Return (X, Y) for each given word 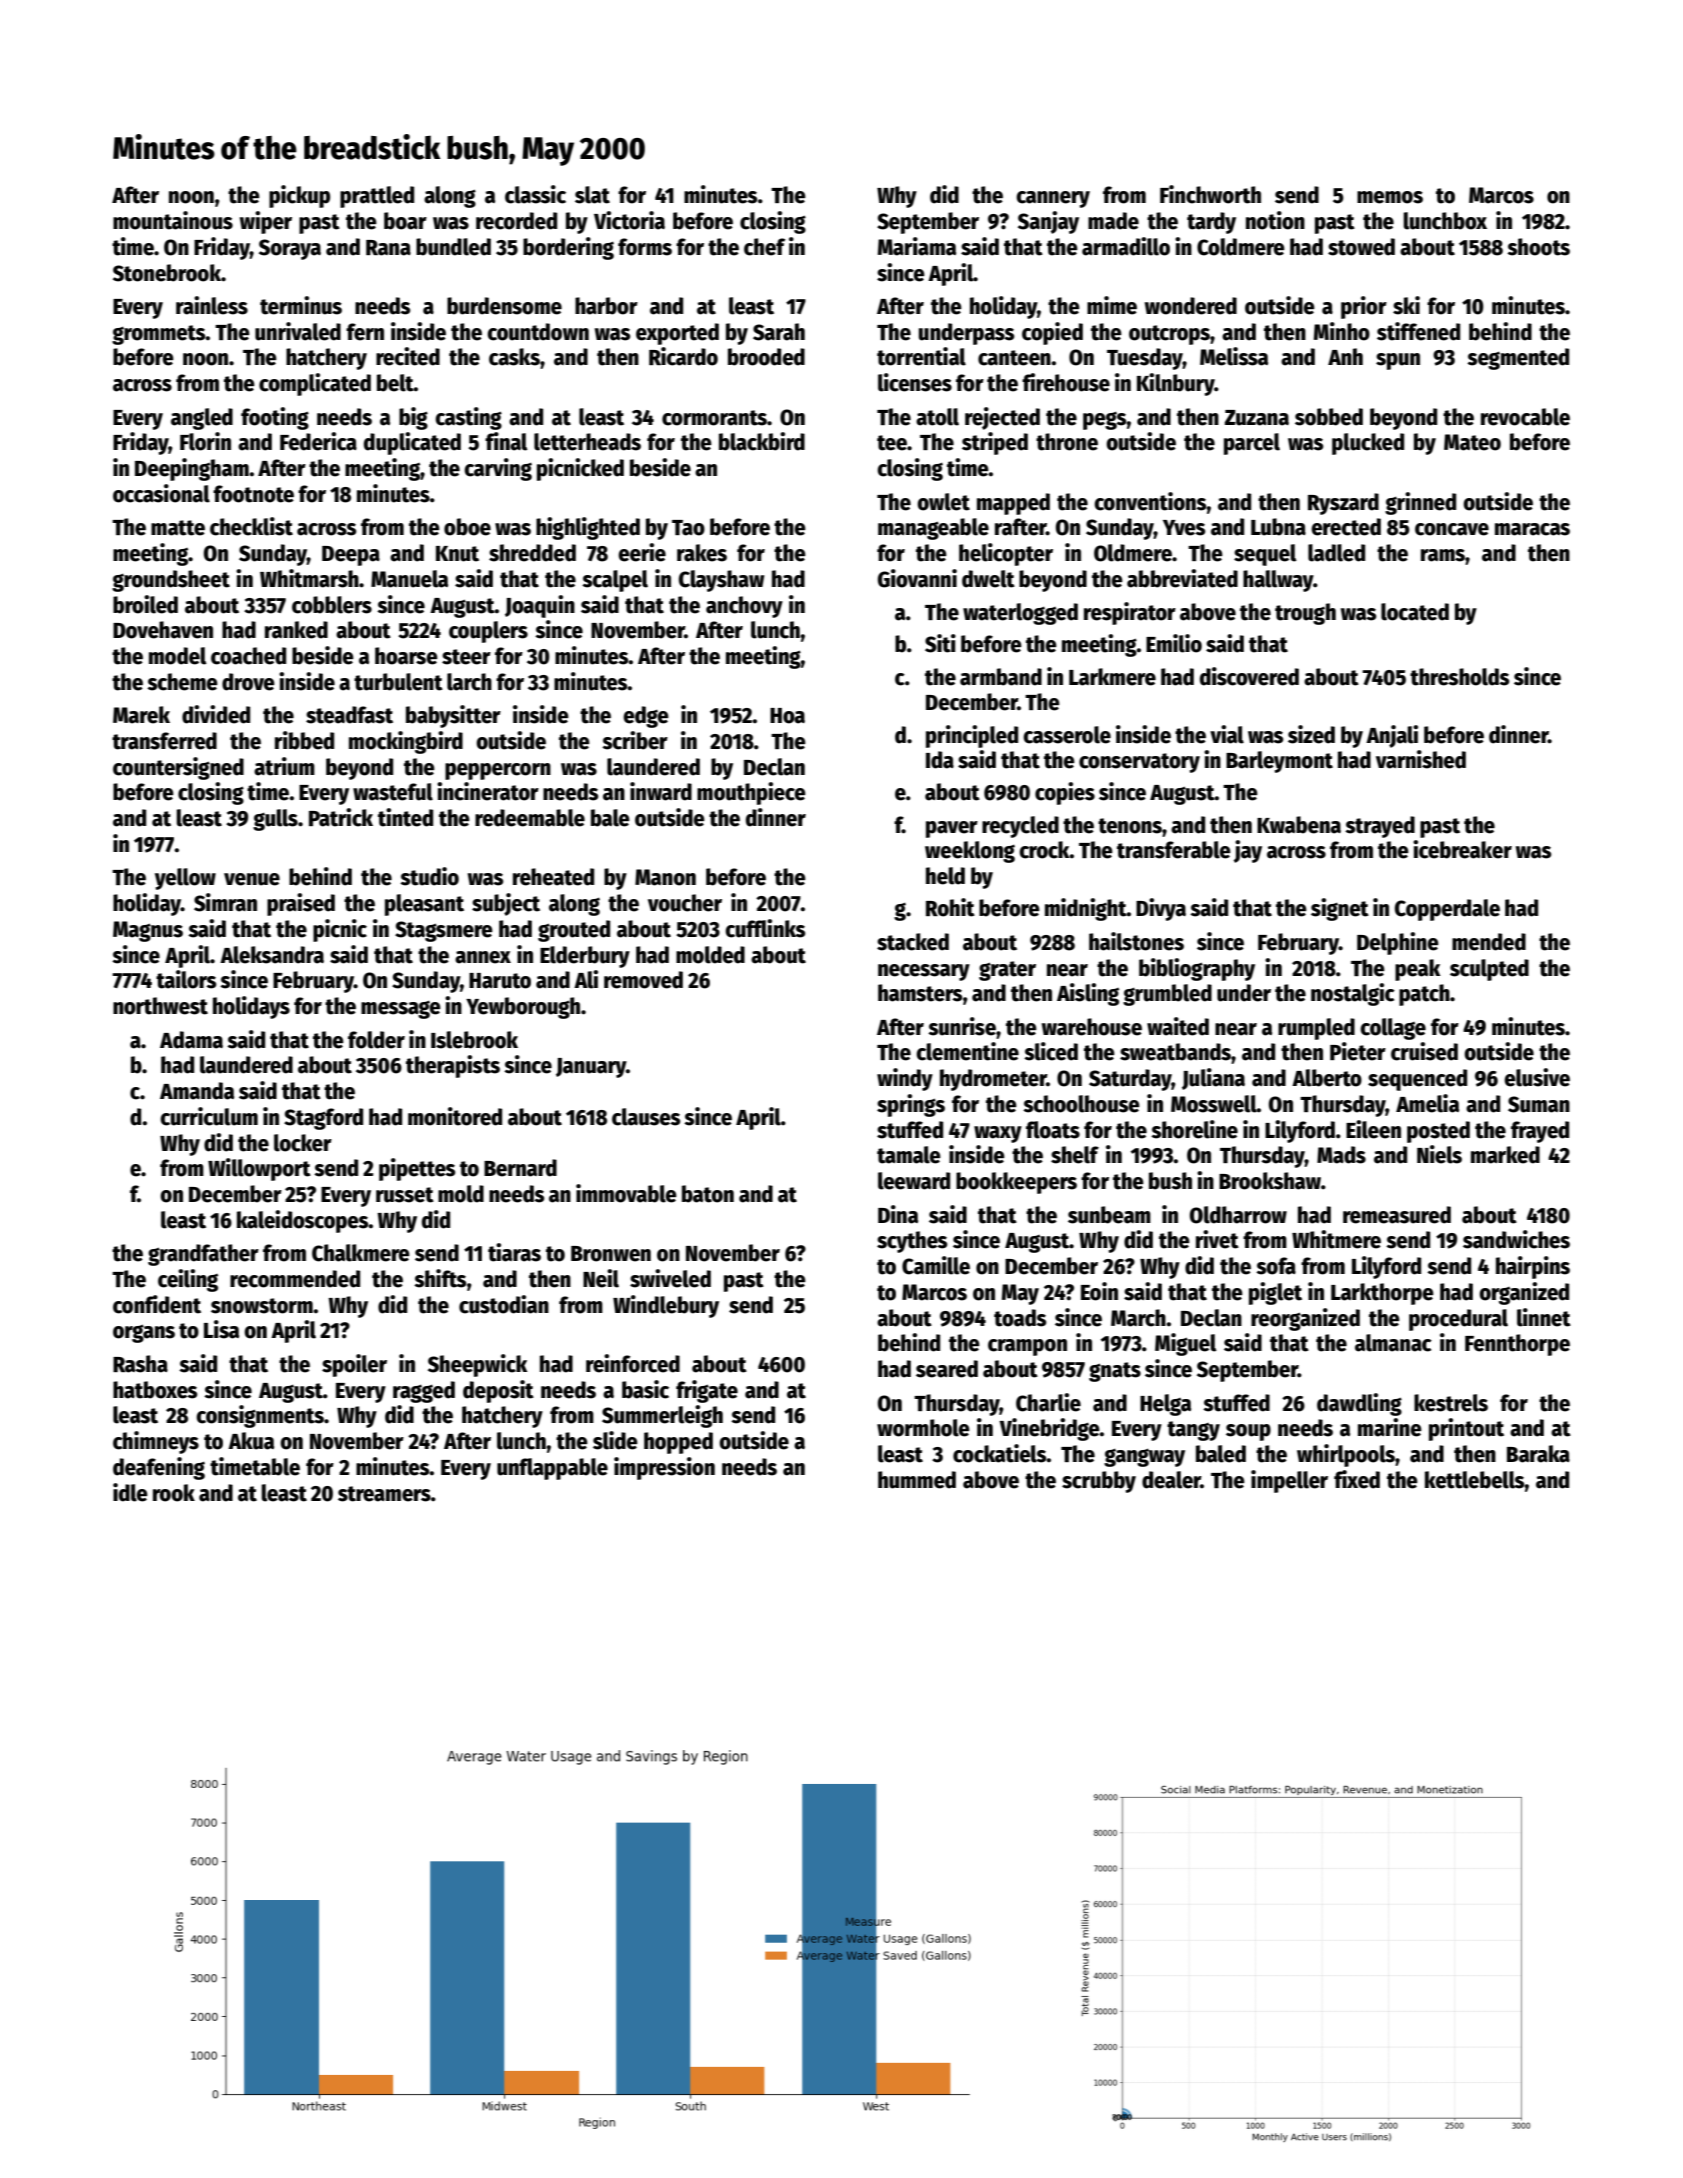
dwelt (988, 579)
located (1415, 612)
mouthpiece (751, 793)
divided (216, 714)
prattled (377, 197)
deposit (498, 1391)
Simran (225, 902)
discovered (1249, 676)
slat (592, 195)
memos (1390, 197)
